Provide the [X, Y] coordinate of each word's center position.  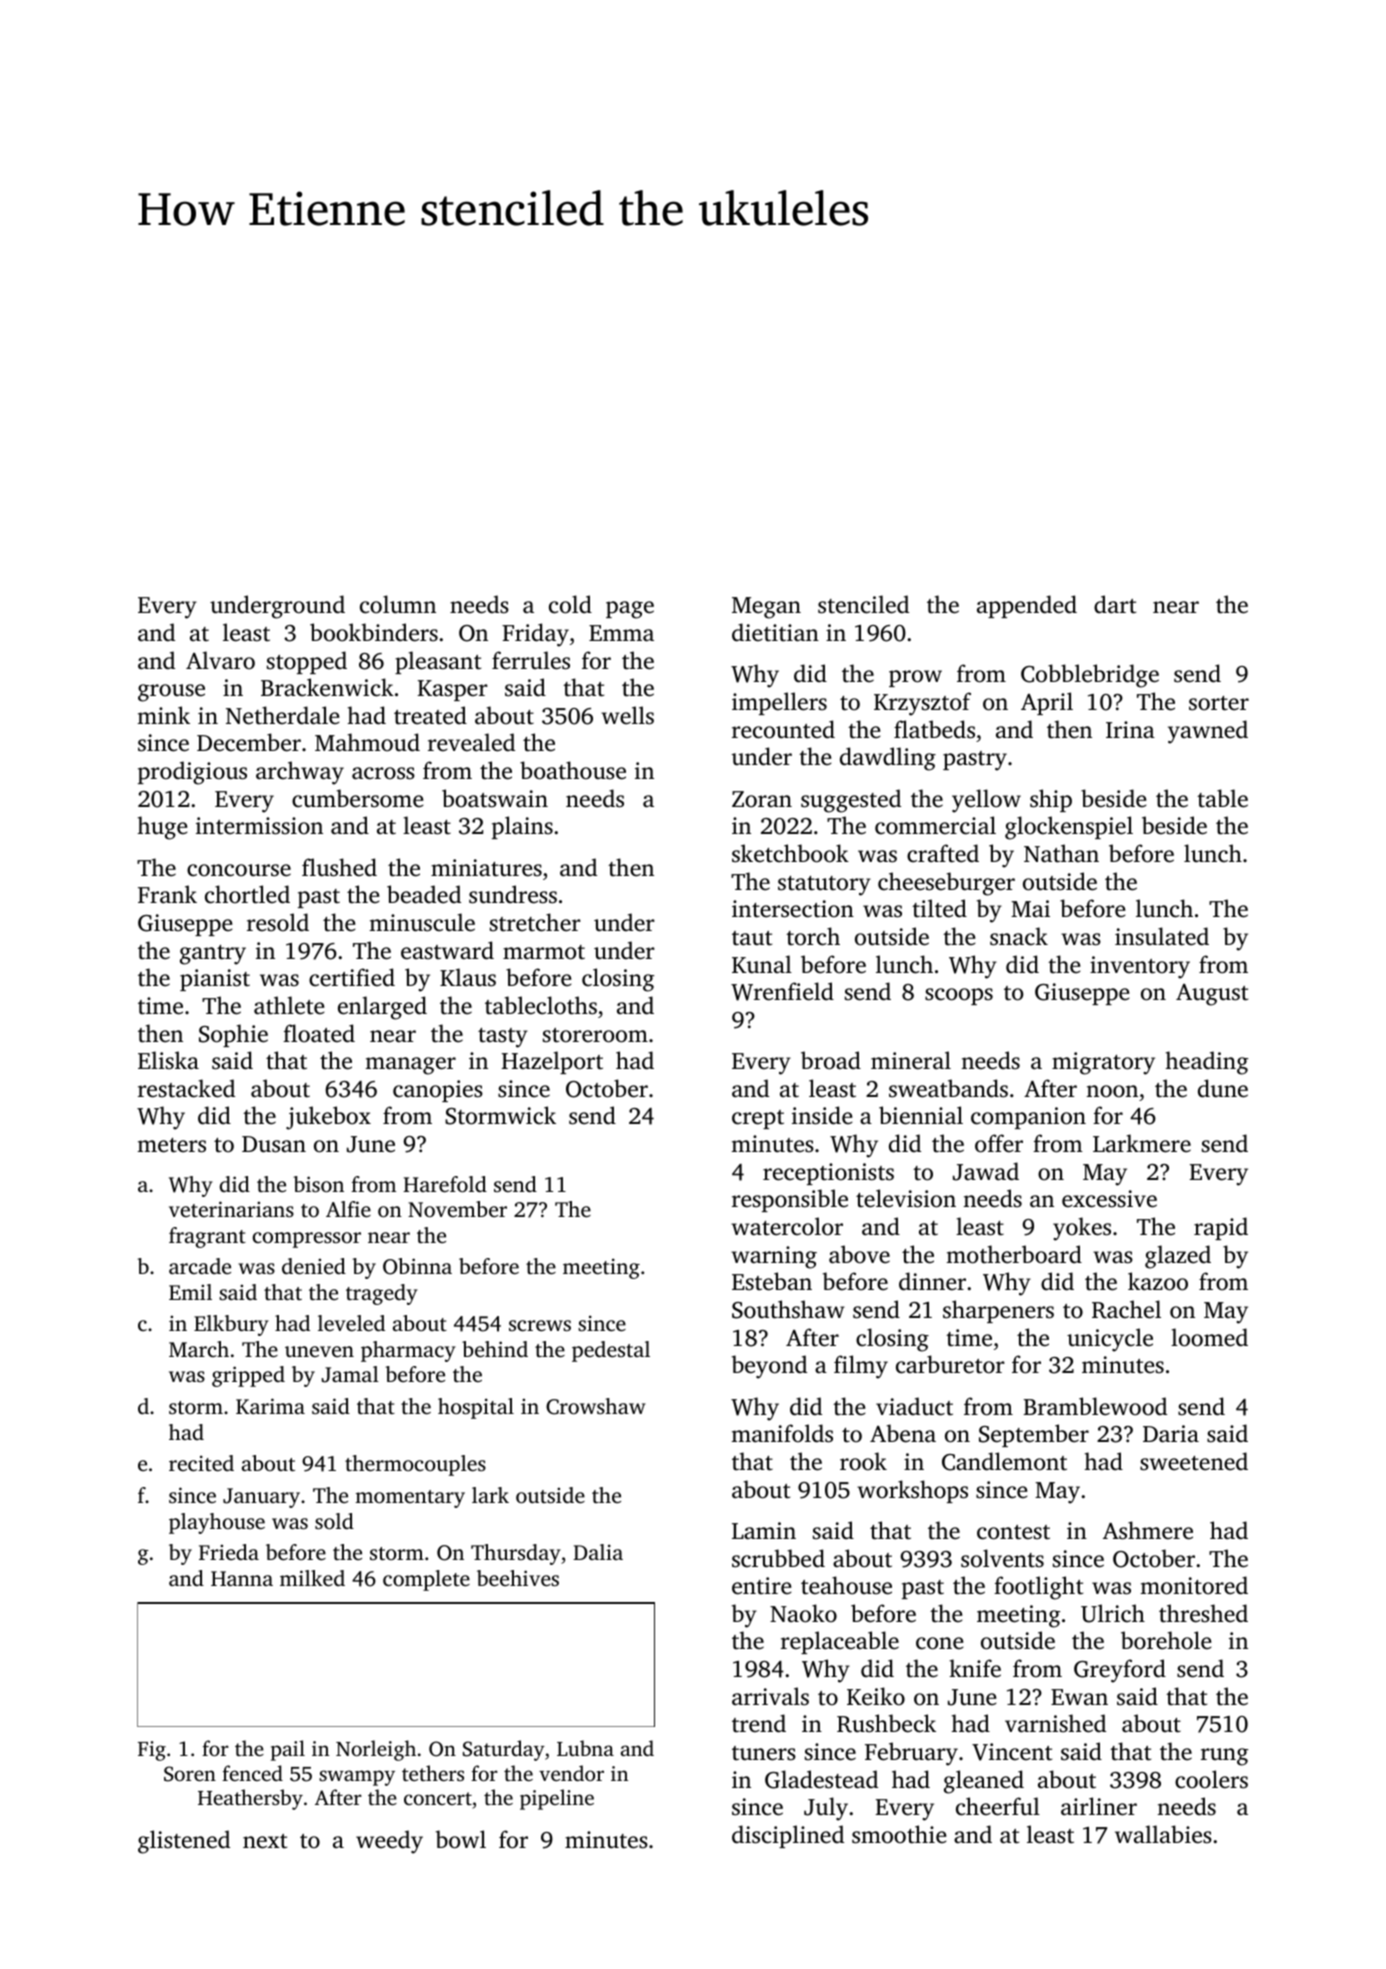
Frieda [229, 1552]
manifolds [782, 1433]
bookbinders [374, 632]
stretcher [535, 922]
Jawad [986, 1171]
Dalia [598, 1552]
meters [172, 1145]
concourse [239, 870]
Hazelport [552, 1062]
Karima [270, 1406]
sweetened [1194, 1461]
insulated [1162, 936]
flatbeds [934, 729]
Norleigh [376, 1750]
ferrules [531, 660]
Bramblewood [1095, 1406]
